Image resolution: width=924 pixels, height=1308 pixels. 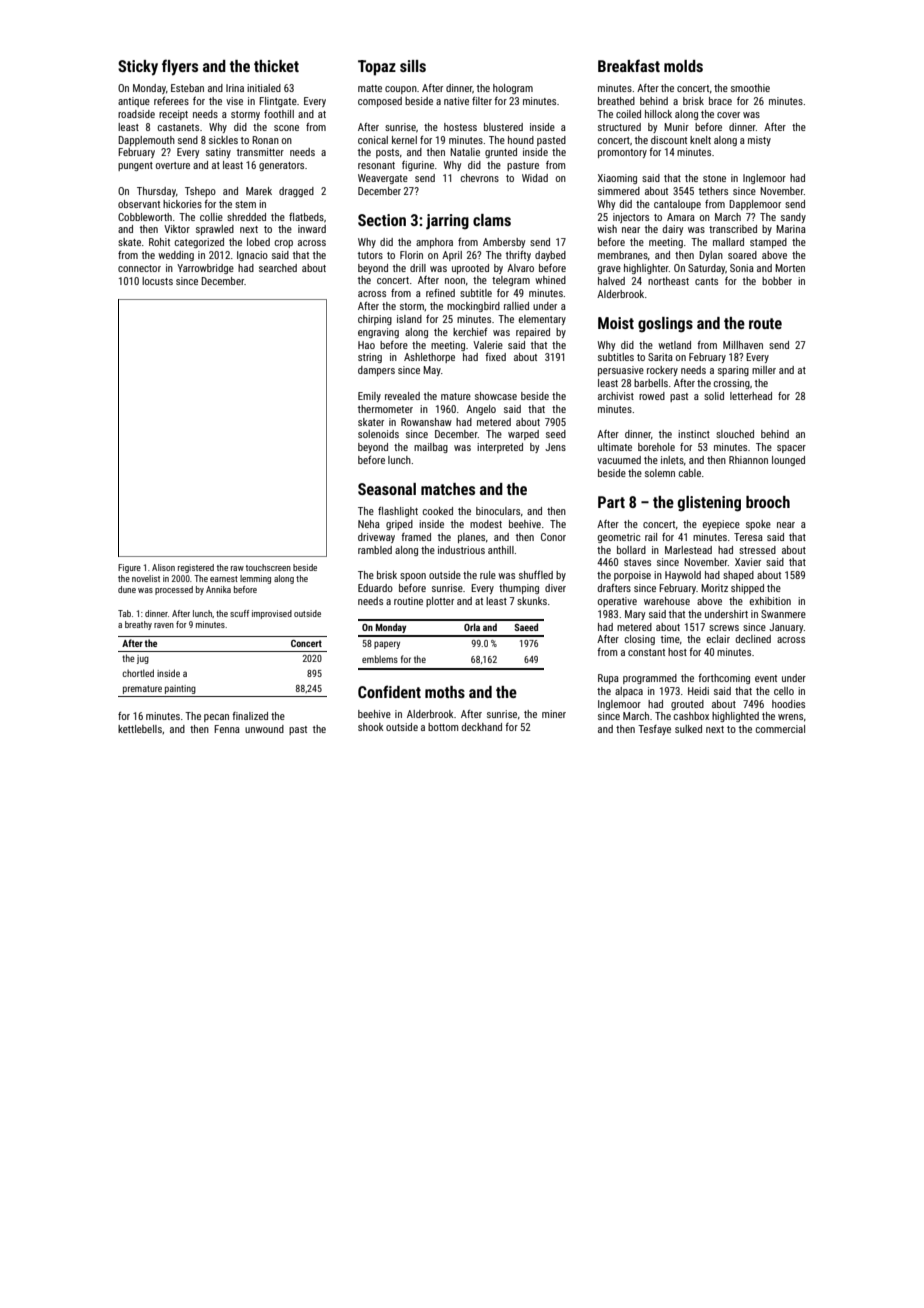 I want to click on shuffled, so click(x=536, y=575).
